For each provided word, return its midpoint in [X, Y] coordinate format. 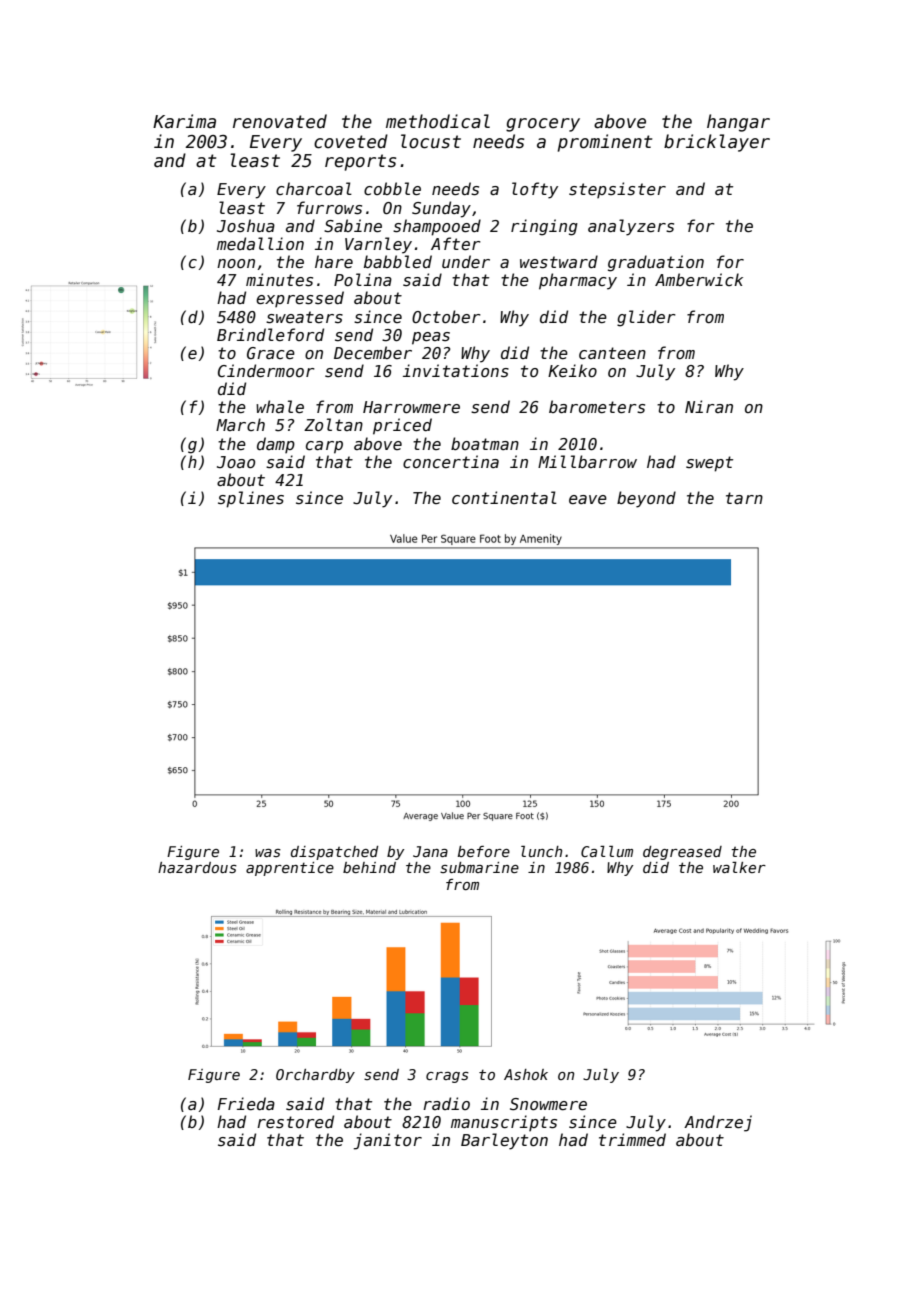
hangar [738, 123]
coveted [351, 141]
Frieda [246, 1103]
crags [447, 1077]
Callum [607, 851]
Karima [184, 121]
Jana [430, 851]
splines [251, 499]
